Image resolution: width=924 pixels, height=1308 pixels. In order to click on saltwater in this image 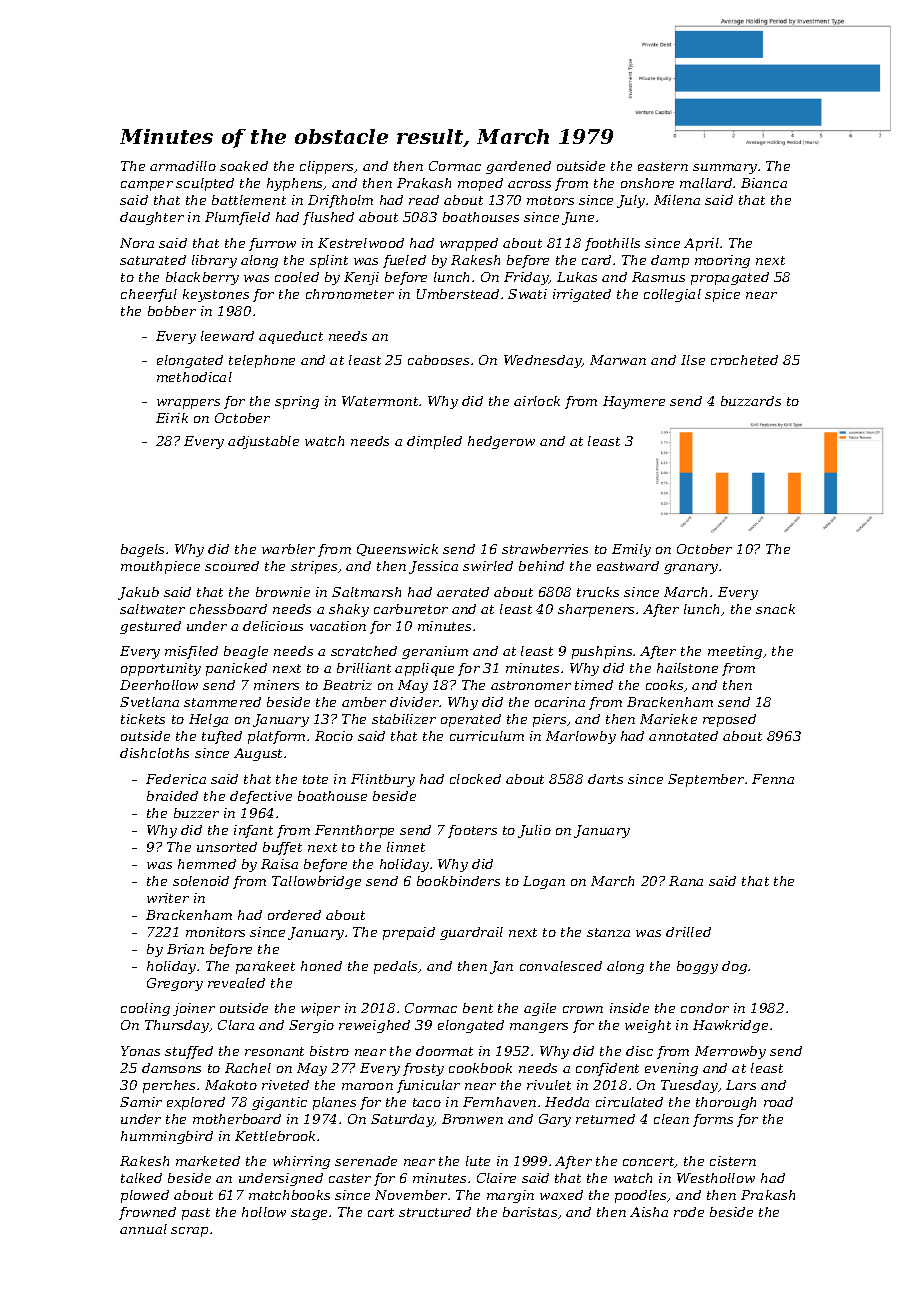, I will do `click(152, 609)`.
